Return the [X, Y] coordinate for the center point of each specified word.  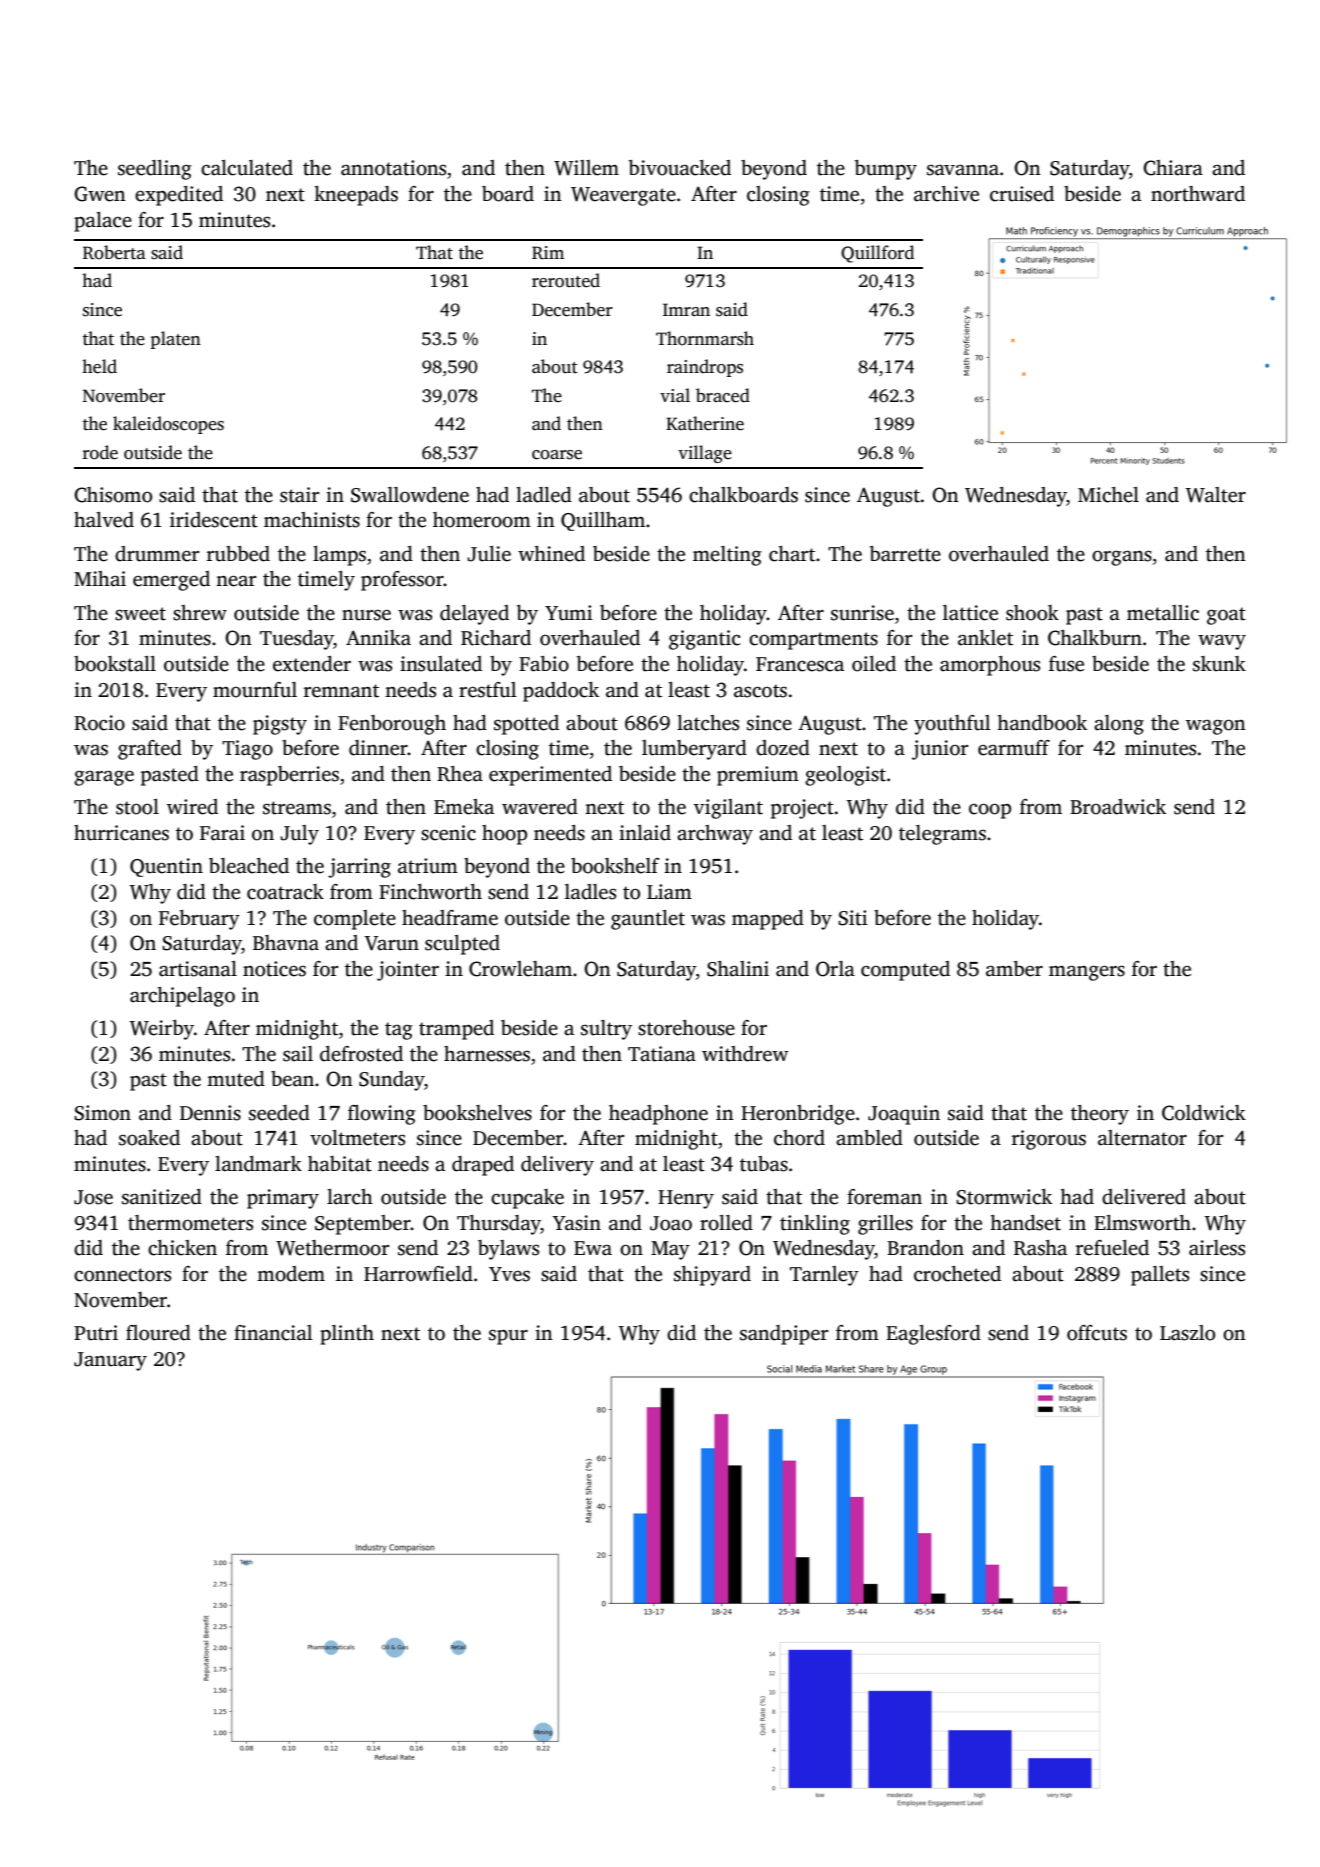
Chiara [1173, 168]
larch [350, 1197]
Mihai [100, 579]
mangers [1087, 973]
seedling [155, 170]
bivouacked [680, 168]
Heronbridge [798, 1115]
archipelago [182, 997]
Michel [1108, 495]
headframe [450, 918]
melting [727, 556]
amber [1014, 969]
